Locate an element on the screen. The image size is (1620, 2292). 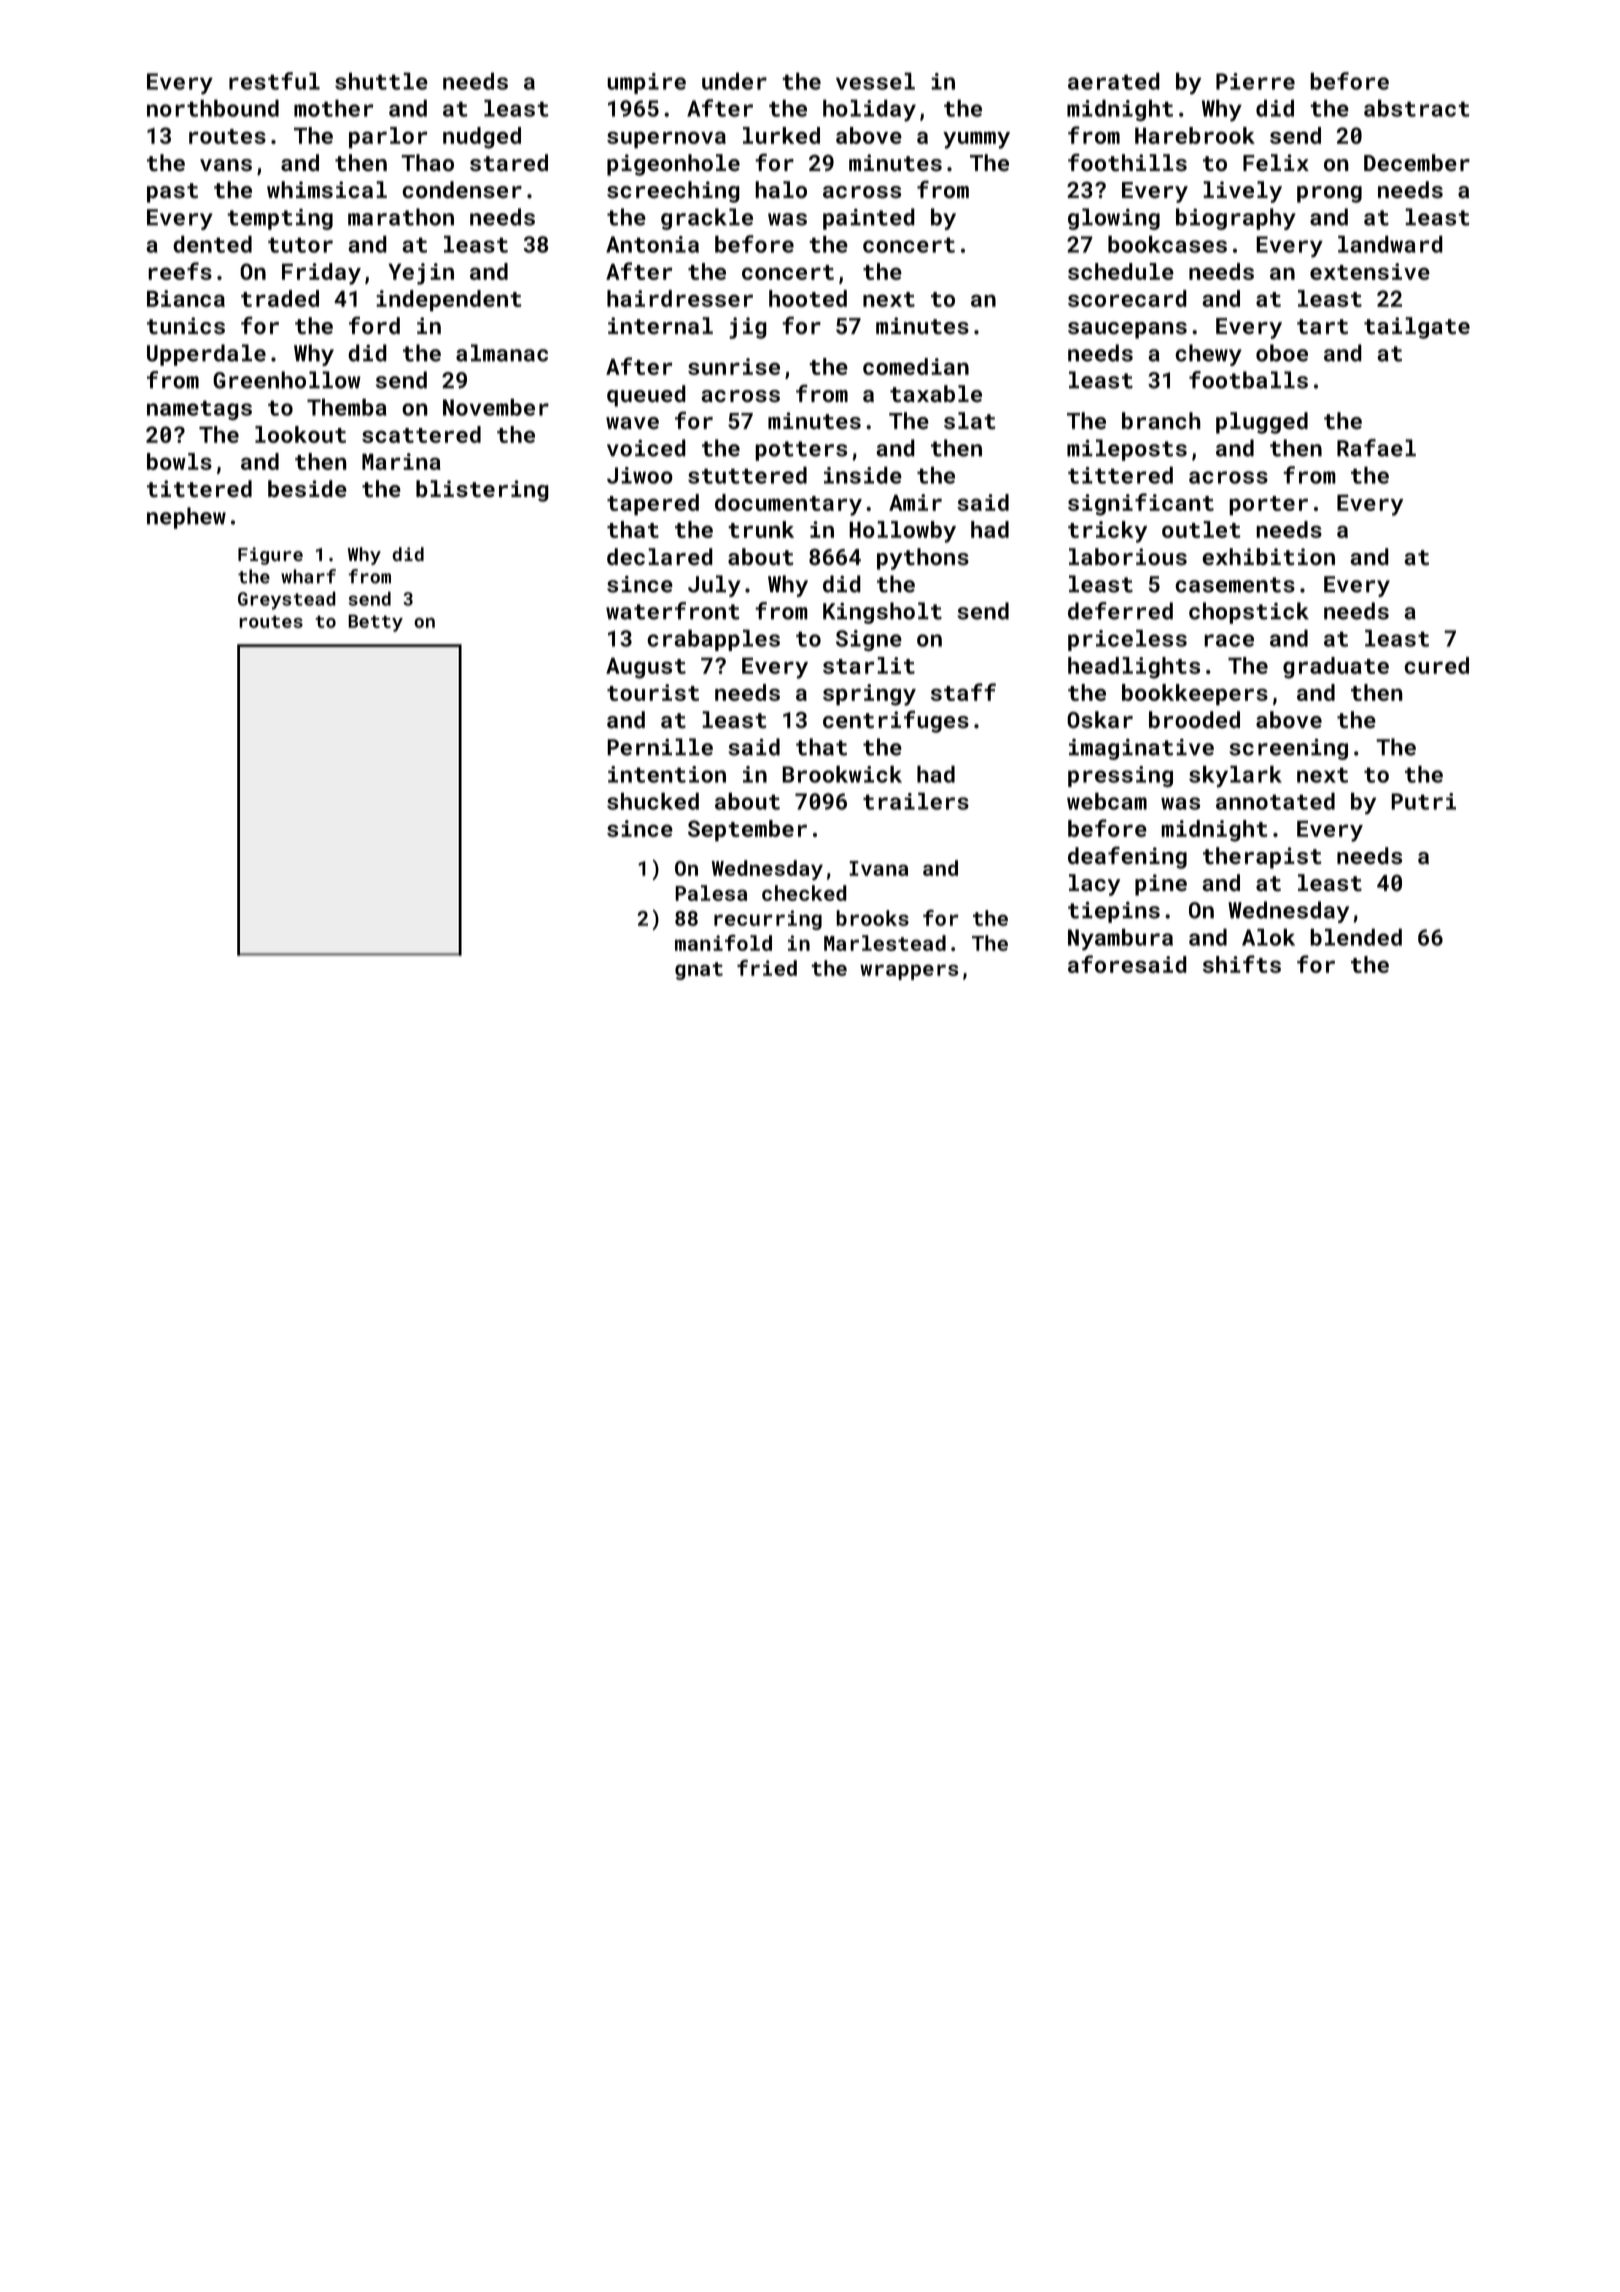
restful is located at coordinates (274, 81).
